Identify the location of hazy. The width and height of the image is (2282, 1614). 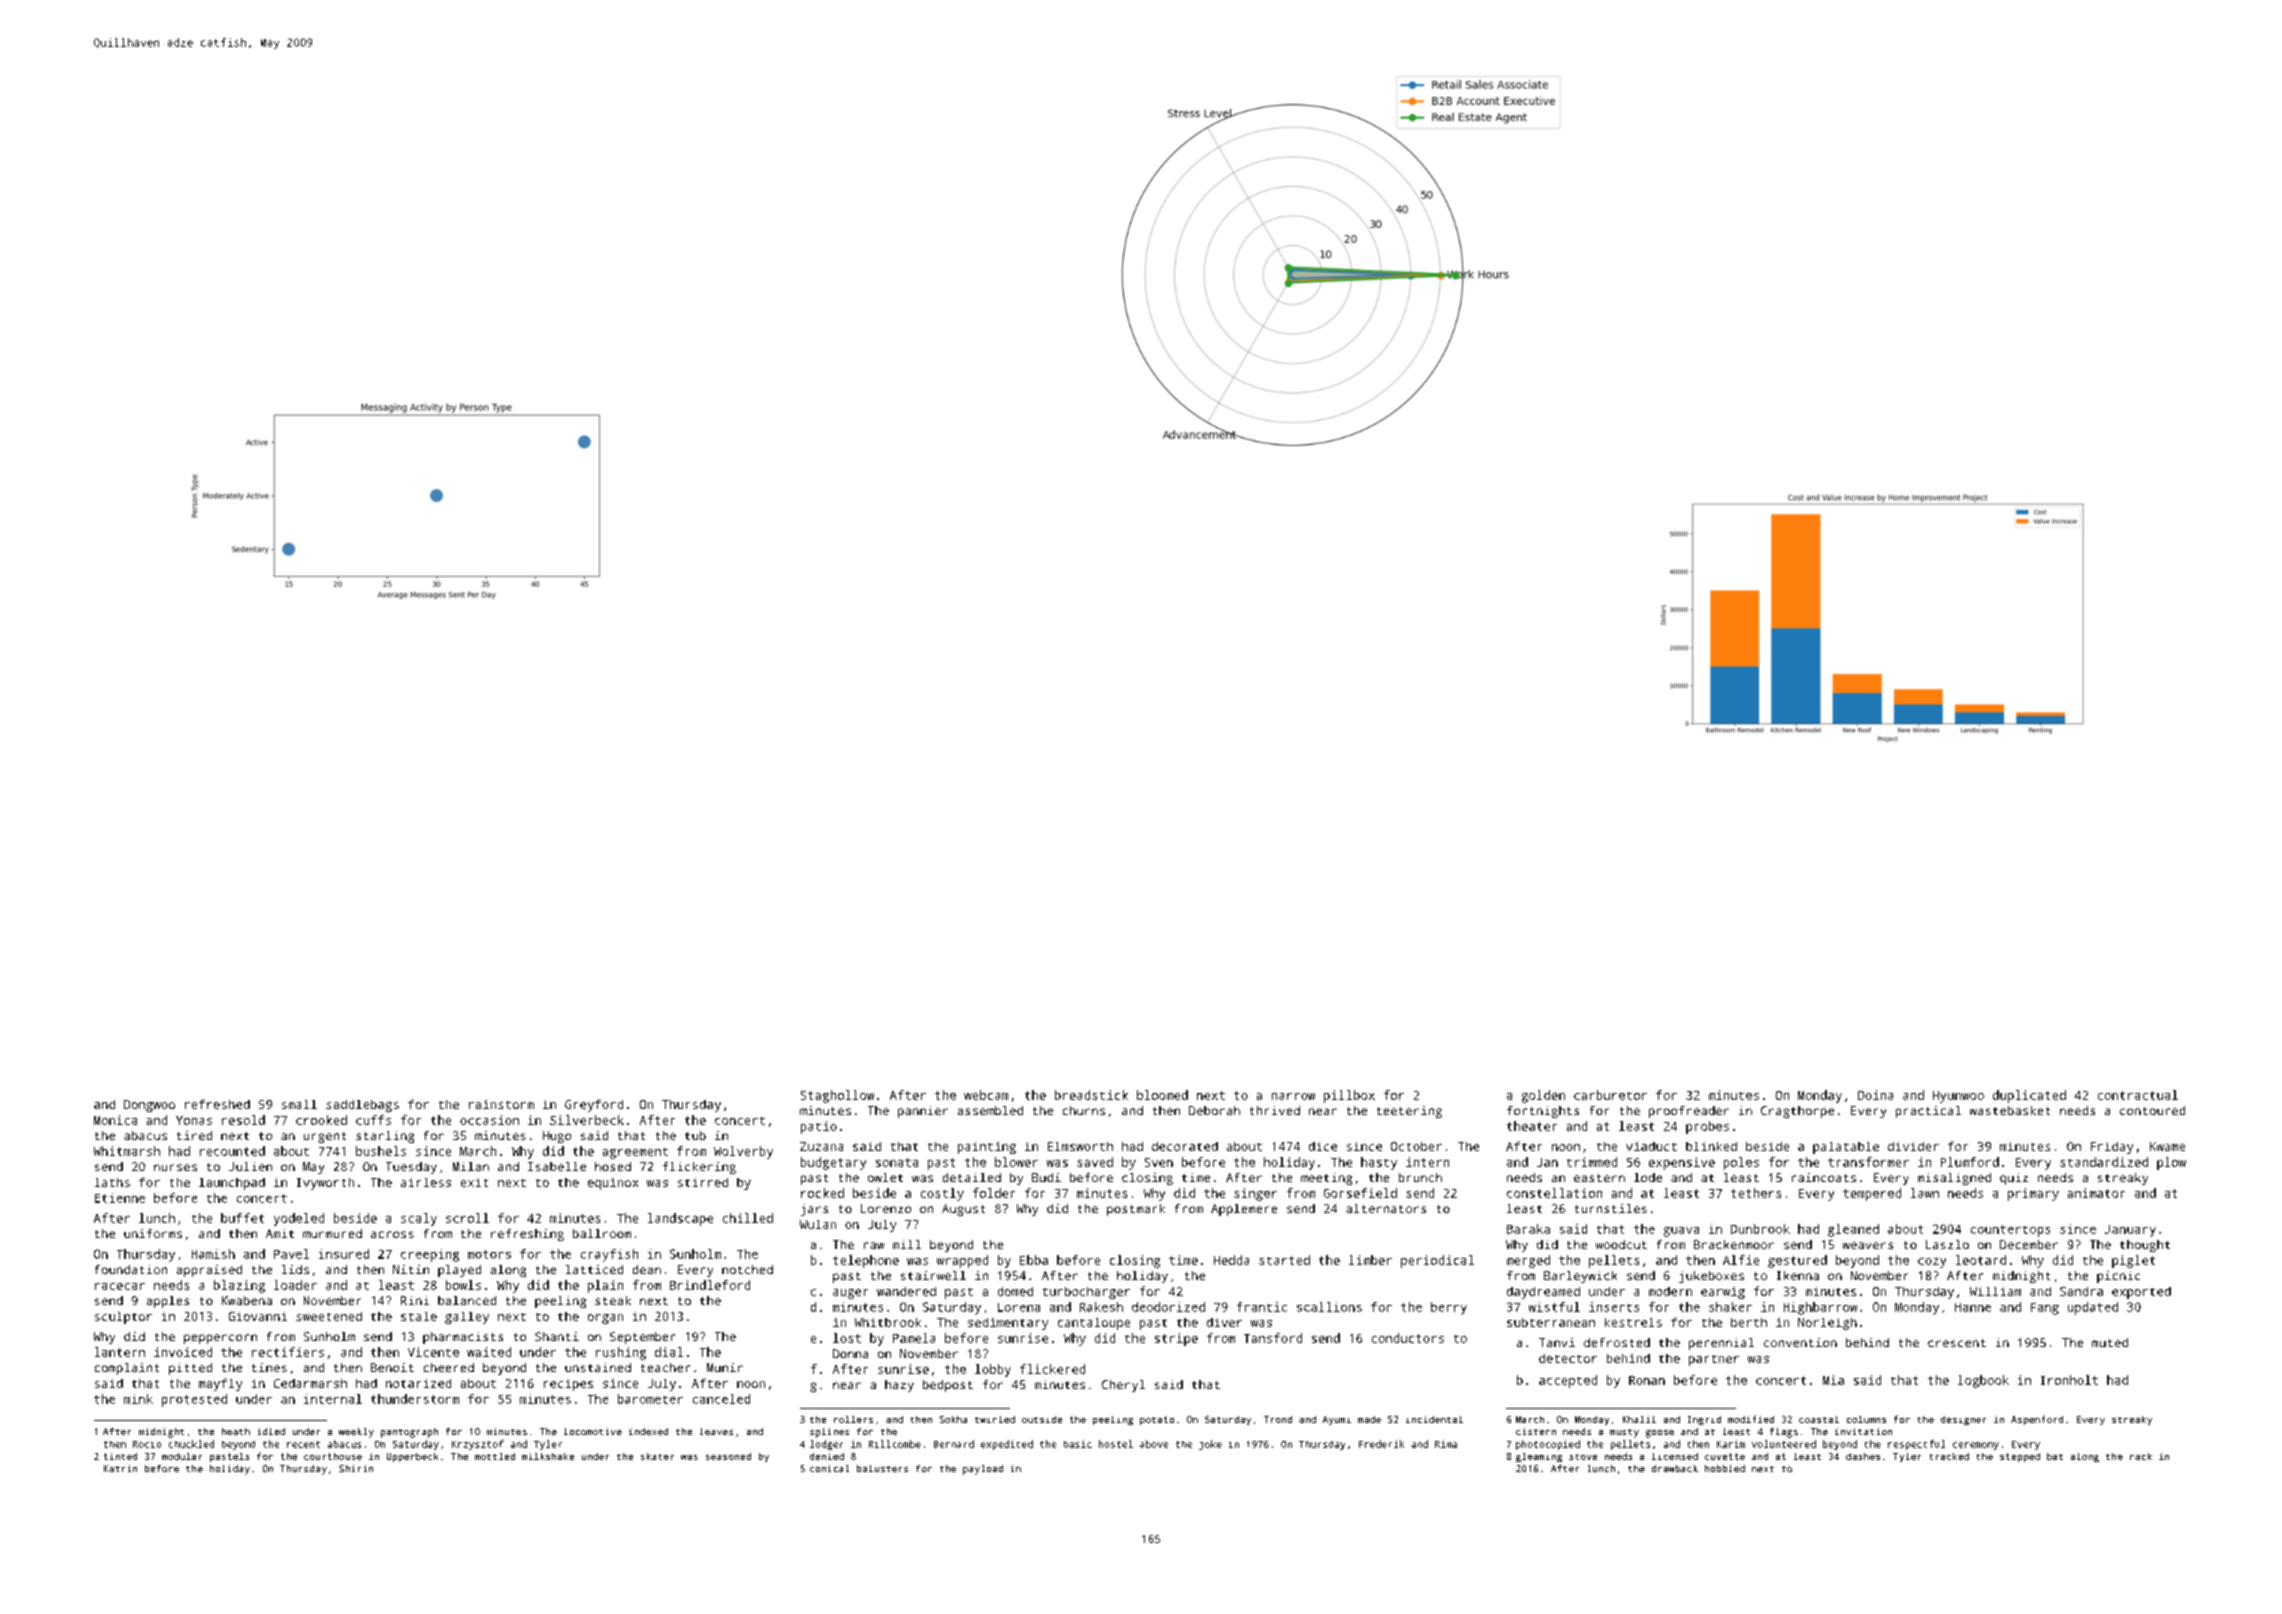
(899, 1386).
